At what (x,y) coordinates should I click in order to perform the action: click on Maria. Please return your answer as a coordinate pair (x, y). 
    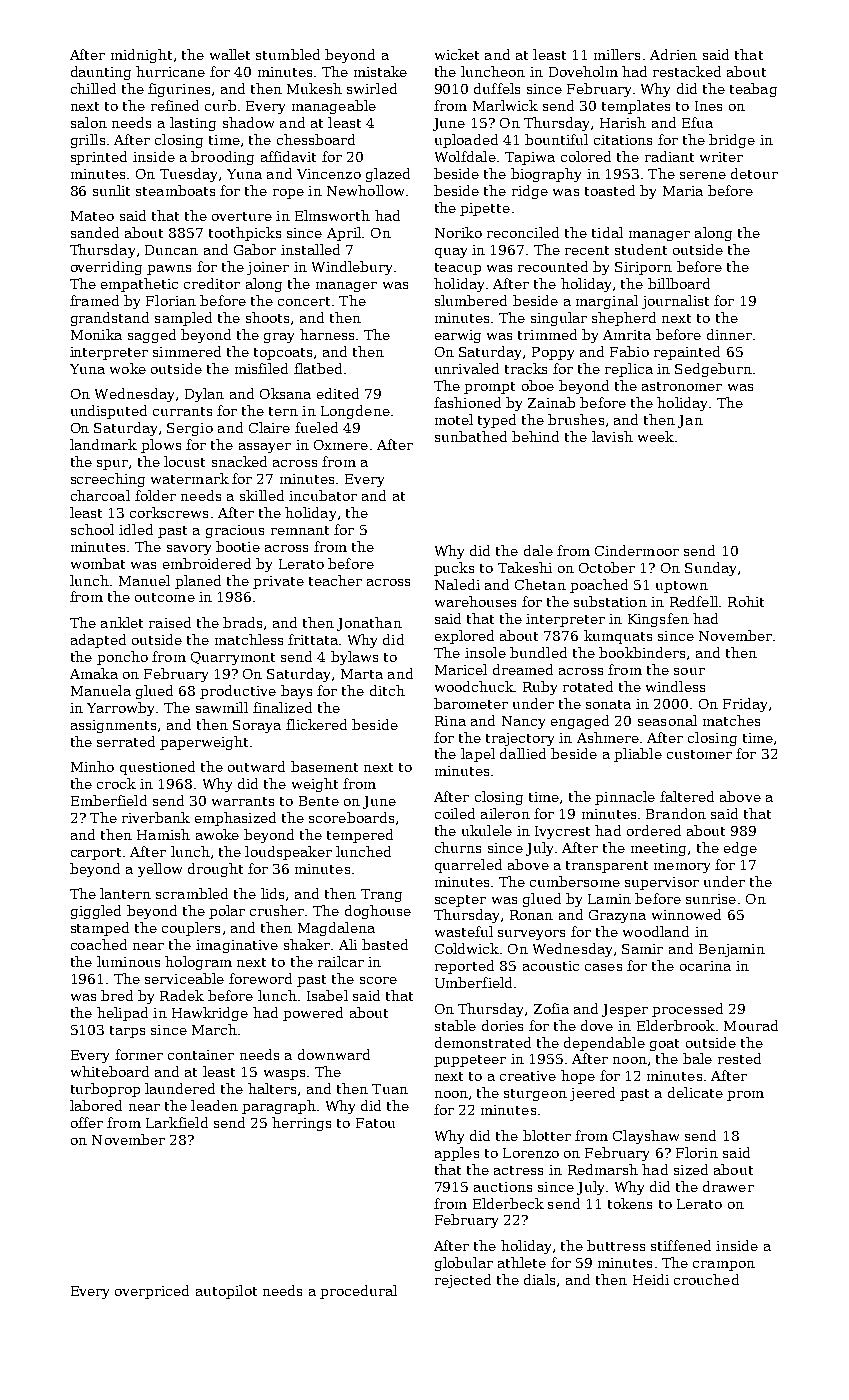
    Looking at the image, I should click on (683, 191).
